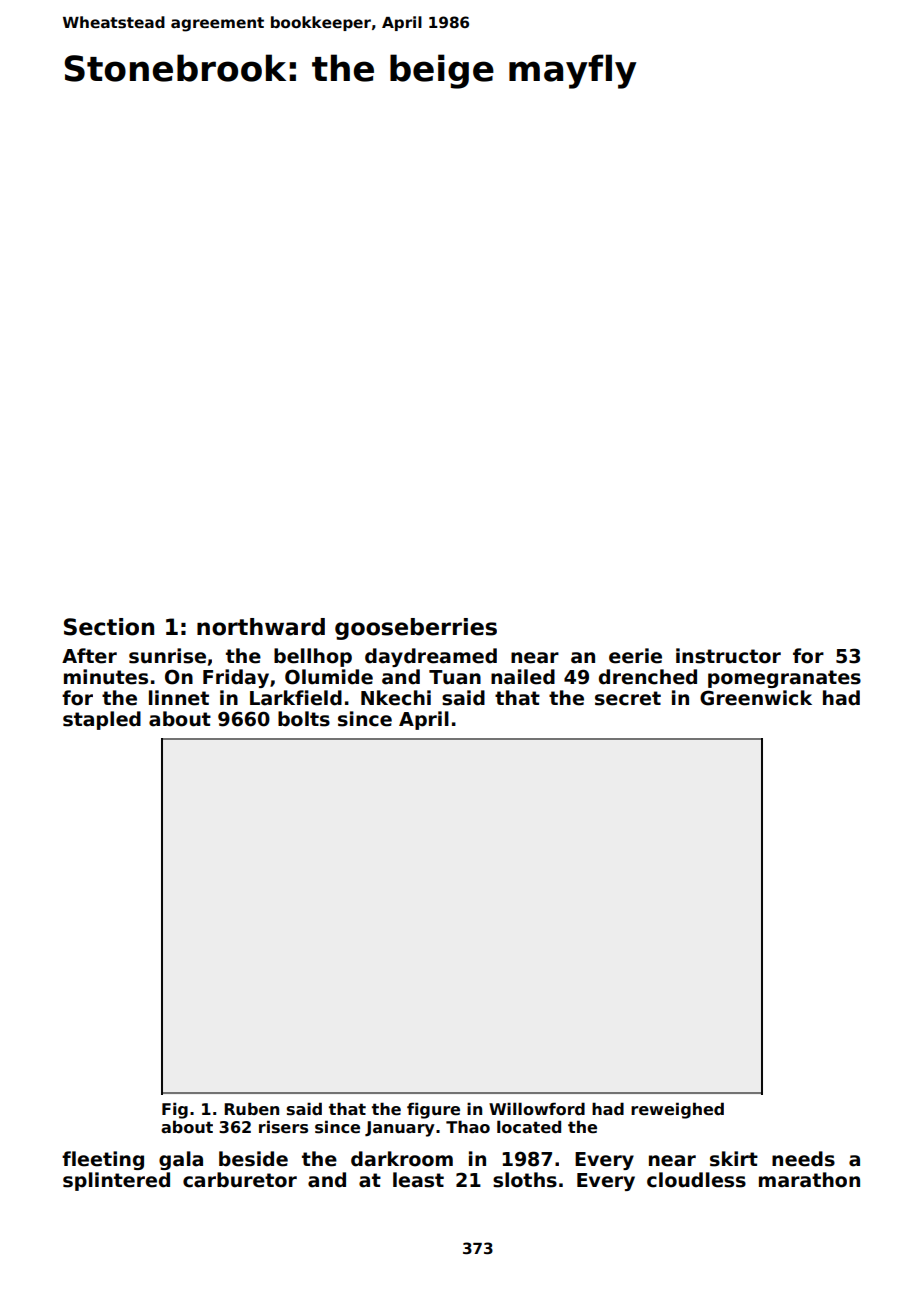 This page has width=924, height=1308. What do you see at coordinates (677, 1110) in the page?
I see `reweighed` at bounding box center [677, 1110].
